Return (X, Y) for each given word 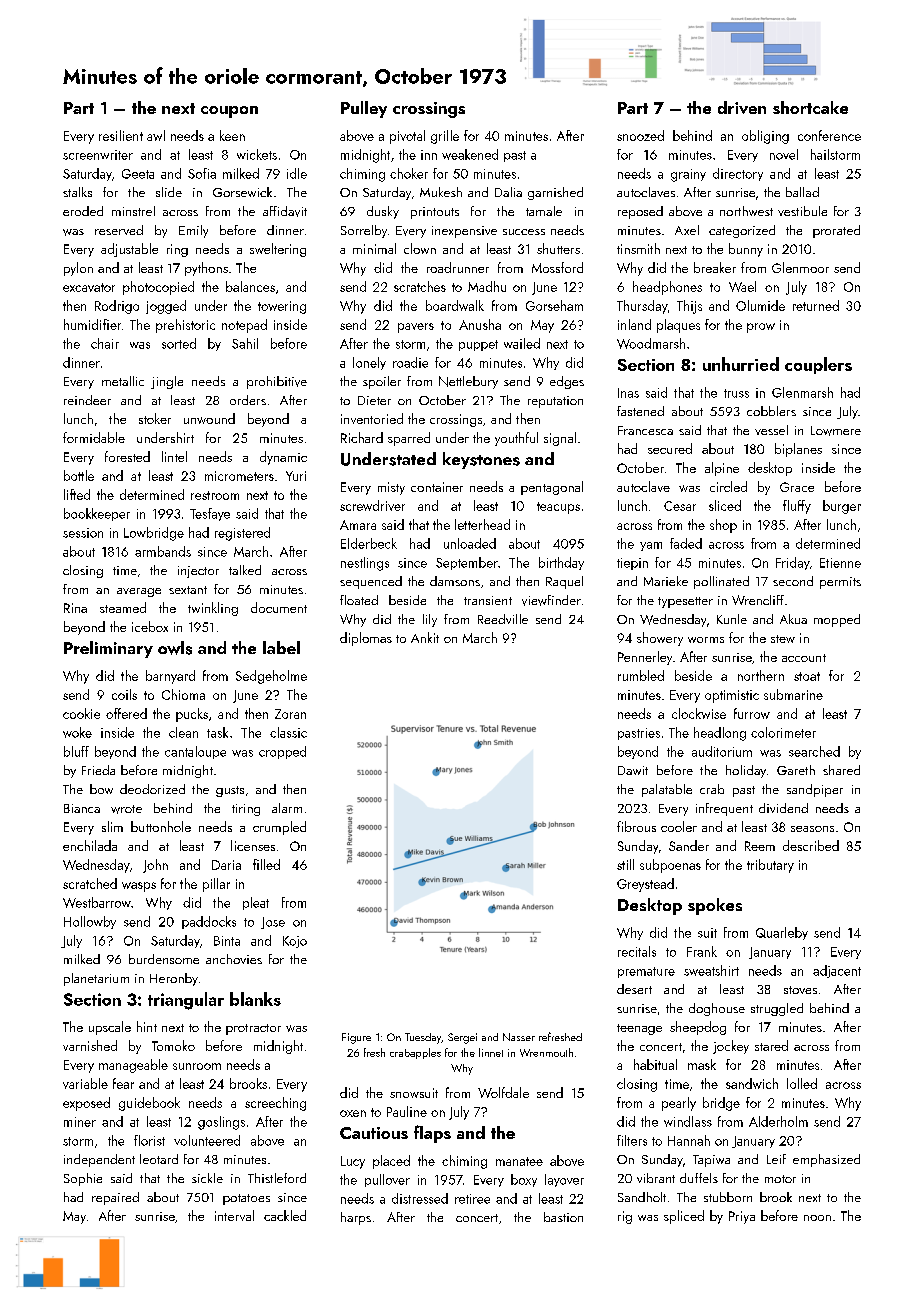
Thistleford (277, 1178)
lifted (77, 494)
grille (445, 137)
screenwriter (98, 155)
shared (841, 770)
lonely (369, 363)
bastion (563, 1217)
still (625, 864)
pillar (216, 885)
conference (829, 135)
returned (816, 305)
